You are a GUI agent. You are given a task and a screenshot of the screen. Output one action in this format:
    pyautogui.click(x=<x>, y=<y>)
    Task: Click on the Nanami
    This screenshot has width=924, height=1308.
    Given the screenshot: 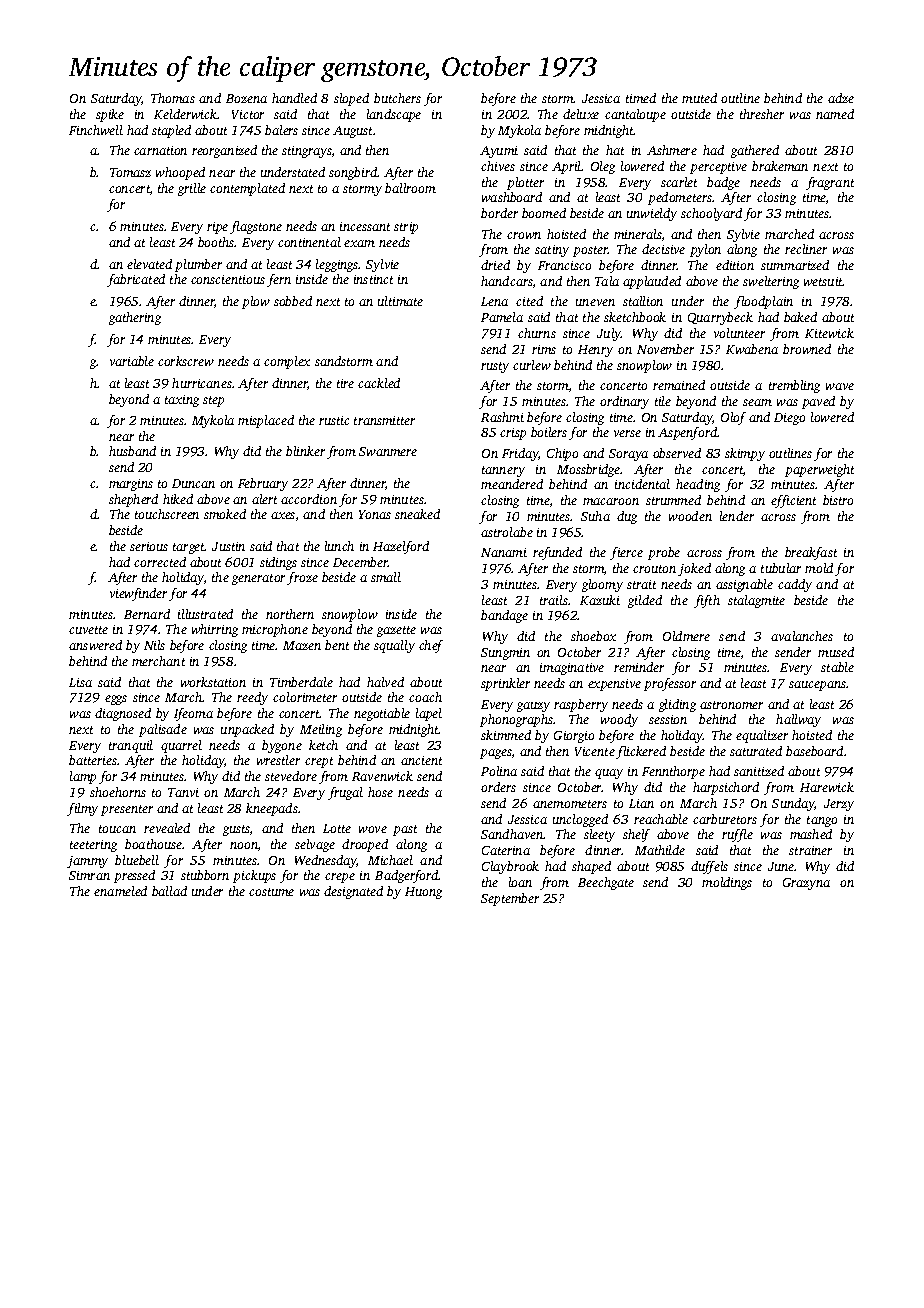 What is the action you would take?
    pyautogui.click(x=504, y=552)
